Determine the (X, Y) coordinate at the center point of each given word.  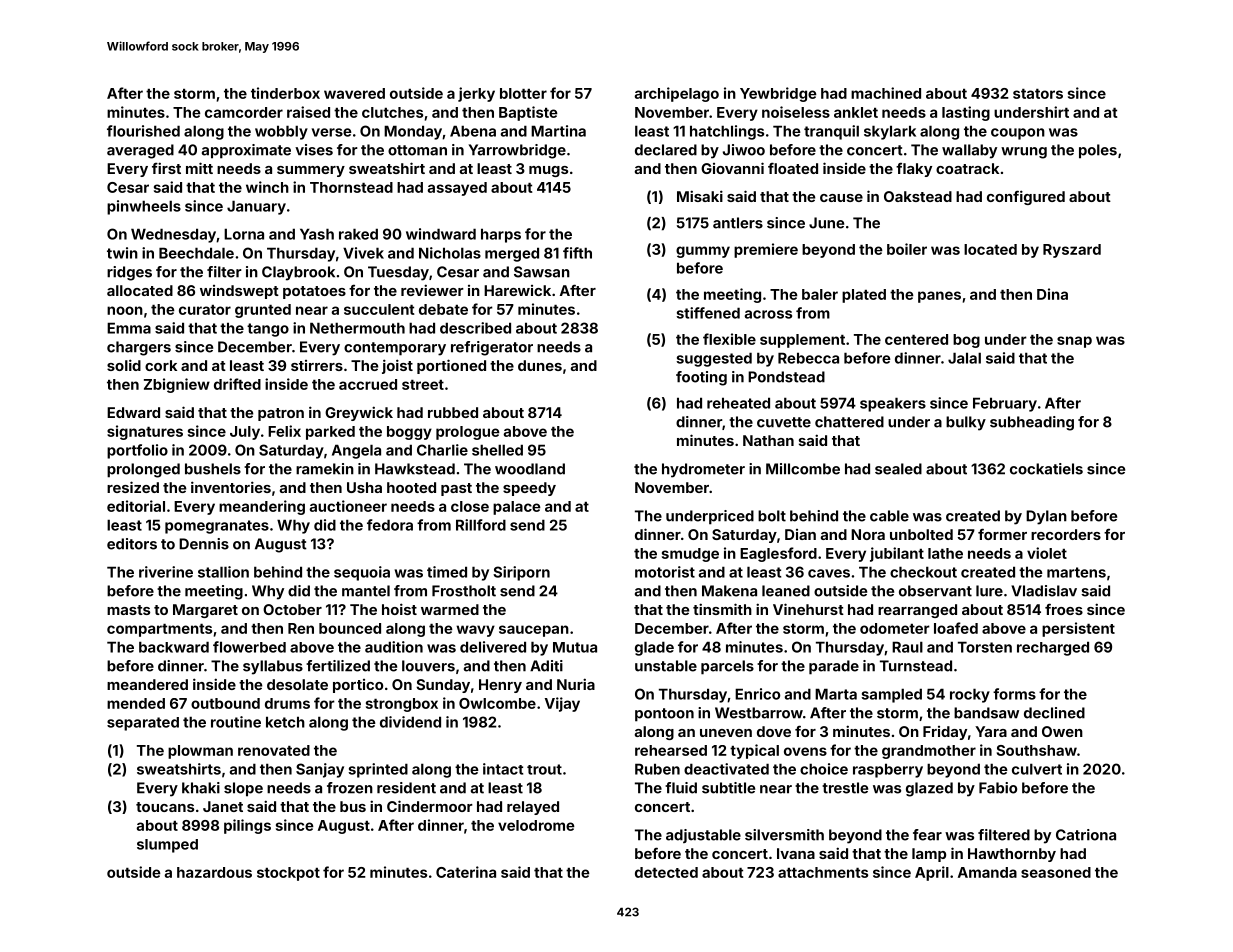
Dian (800, 534)
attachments (823, 872)
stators (1038, 94)
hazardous (214, 872)
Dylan (1046, 517)
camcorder (244, 112)
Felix (284, 431)
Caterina (466, 872)
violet (1047, 553)
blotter (523, 93)
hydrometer (703, 470)
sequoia (362, 573)
